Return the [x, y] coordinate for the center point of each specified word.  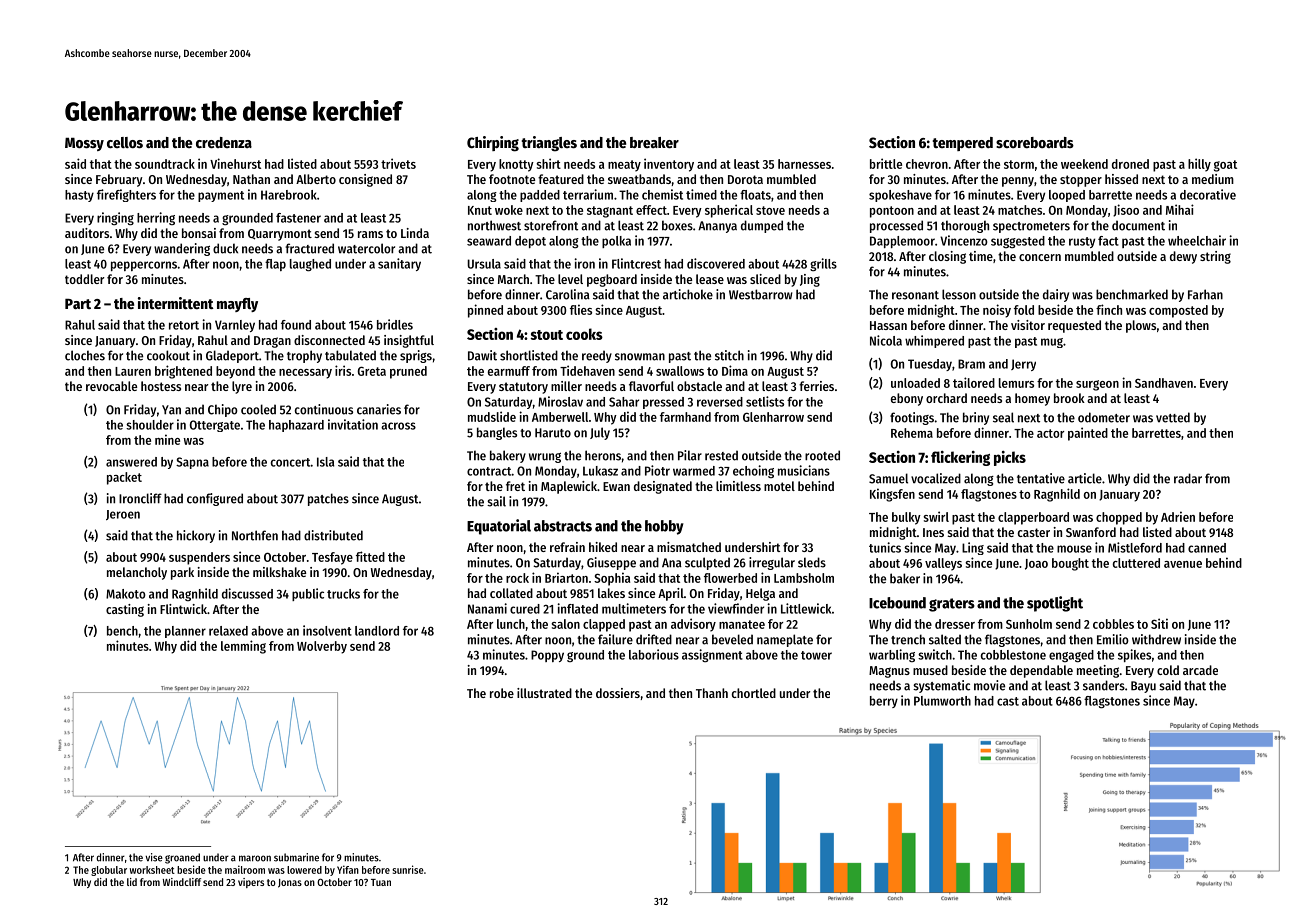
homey [1032, 399]
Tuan [381, 882]
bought [1070, 564]
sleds [812, 562]
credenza [224, 142]
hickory [196, 536]
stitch [729, 355]
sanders [1104, 685]
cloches [85, 355]
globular [109, 871]
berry [884, 702]
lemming [243, 647]
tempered [963, 144]
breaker [654, 142]
